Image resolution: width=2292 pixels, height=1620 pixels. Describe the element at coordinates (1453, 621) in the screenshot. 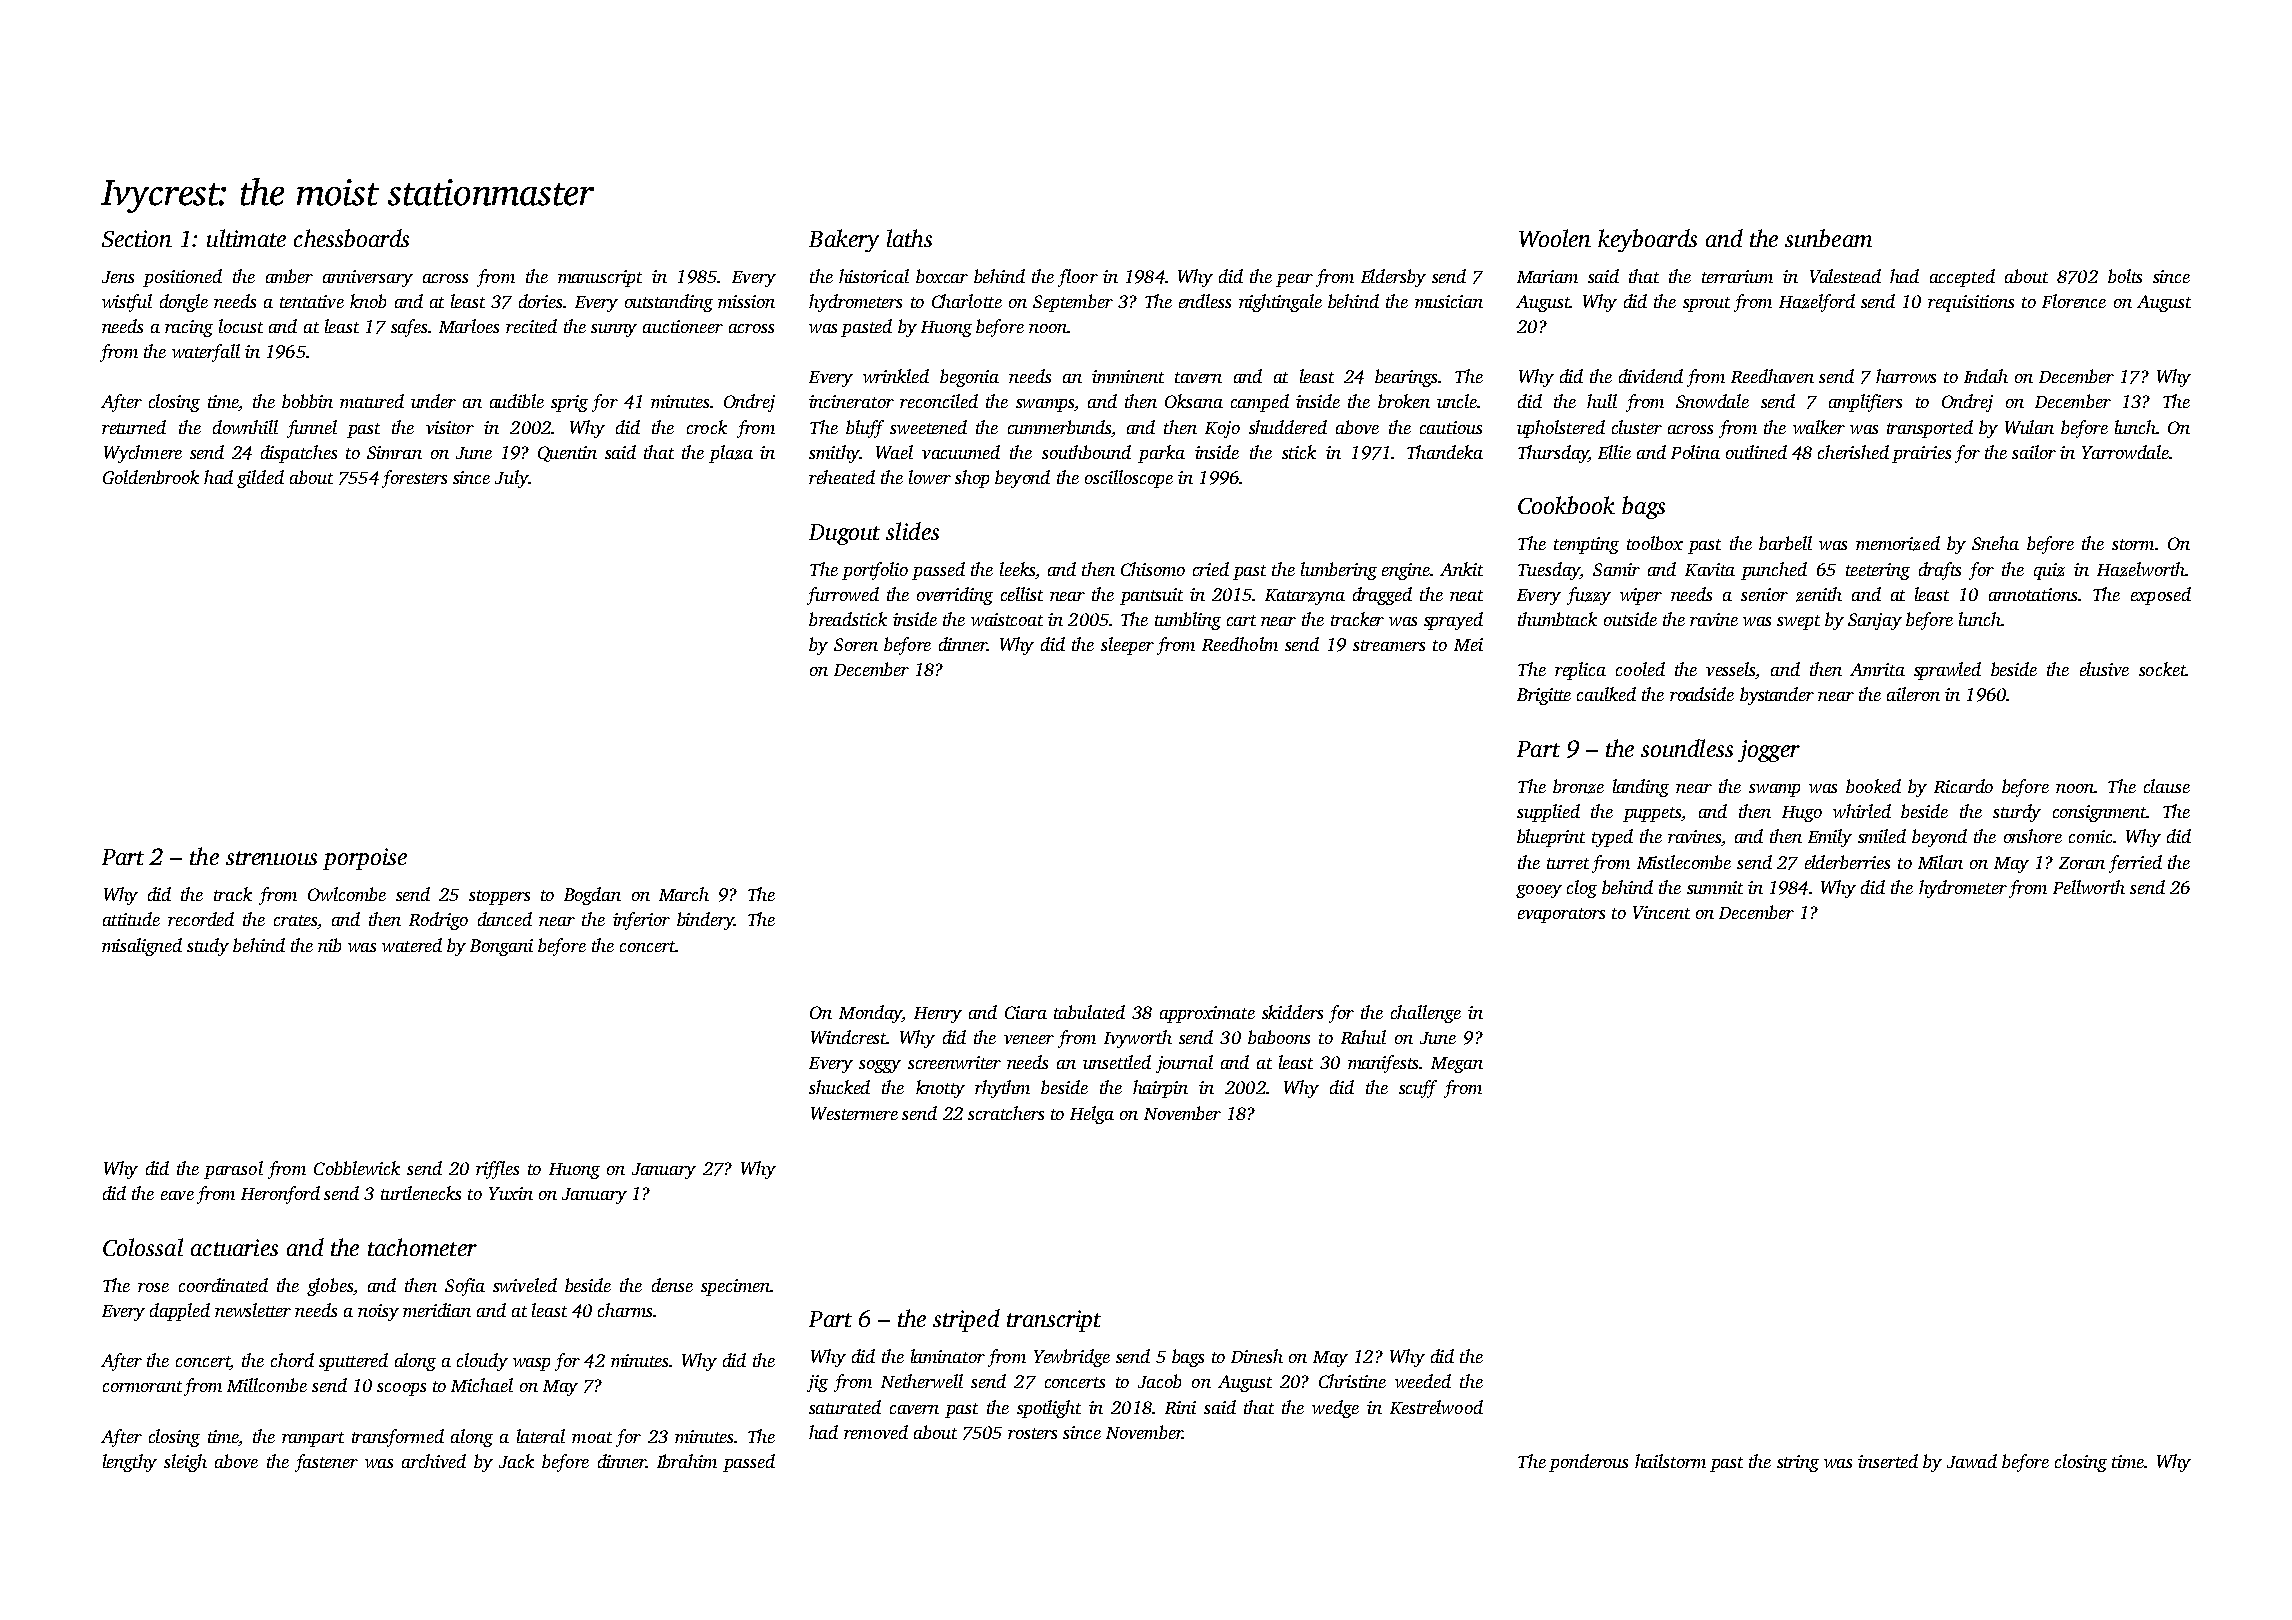

I see `sprayed` at that location.
